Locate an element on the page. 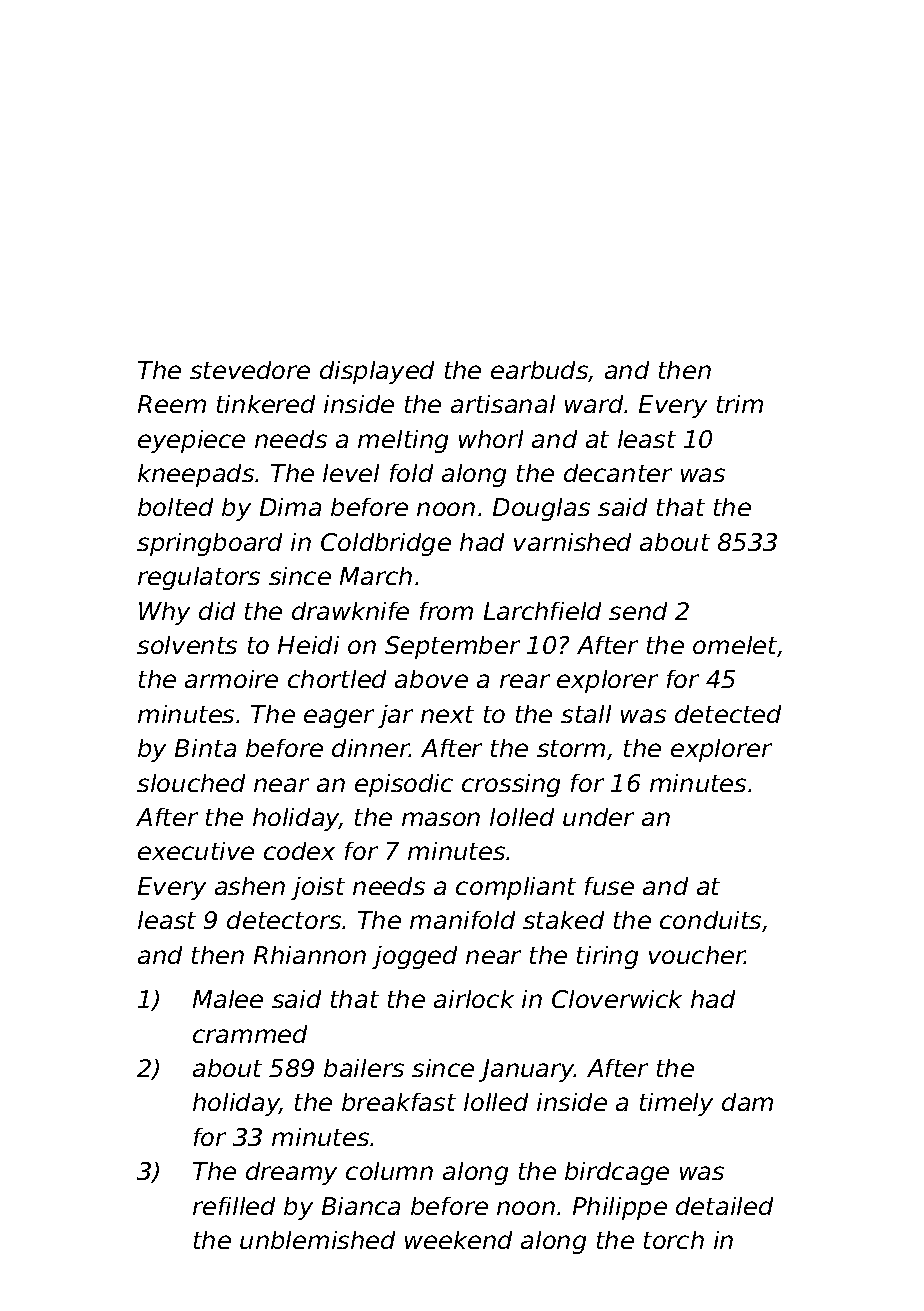 The width and height of the image is (924, 1311). next is located at coordinates (447, 714).
